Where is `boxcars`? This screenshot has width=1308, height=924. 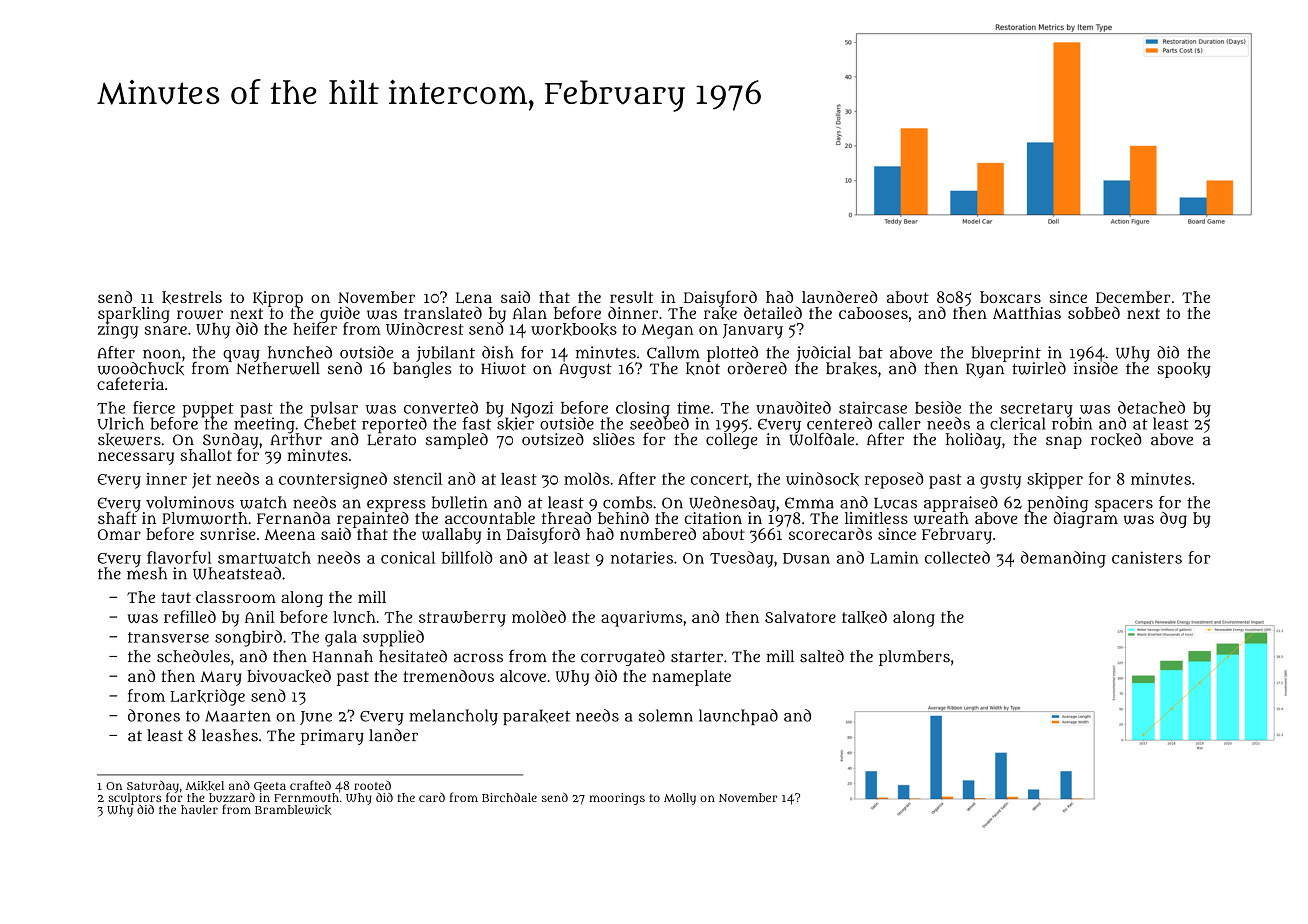
boxcars is located at coordinates (1010, 297).
